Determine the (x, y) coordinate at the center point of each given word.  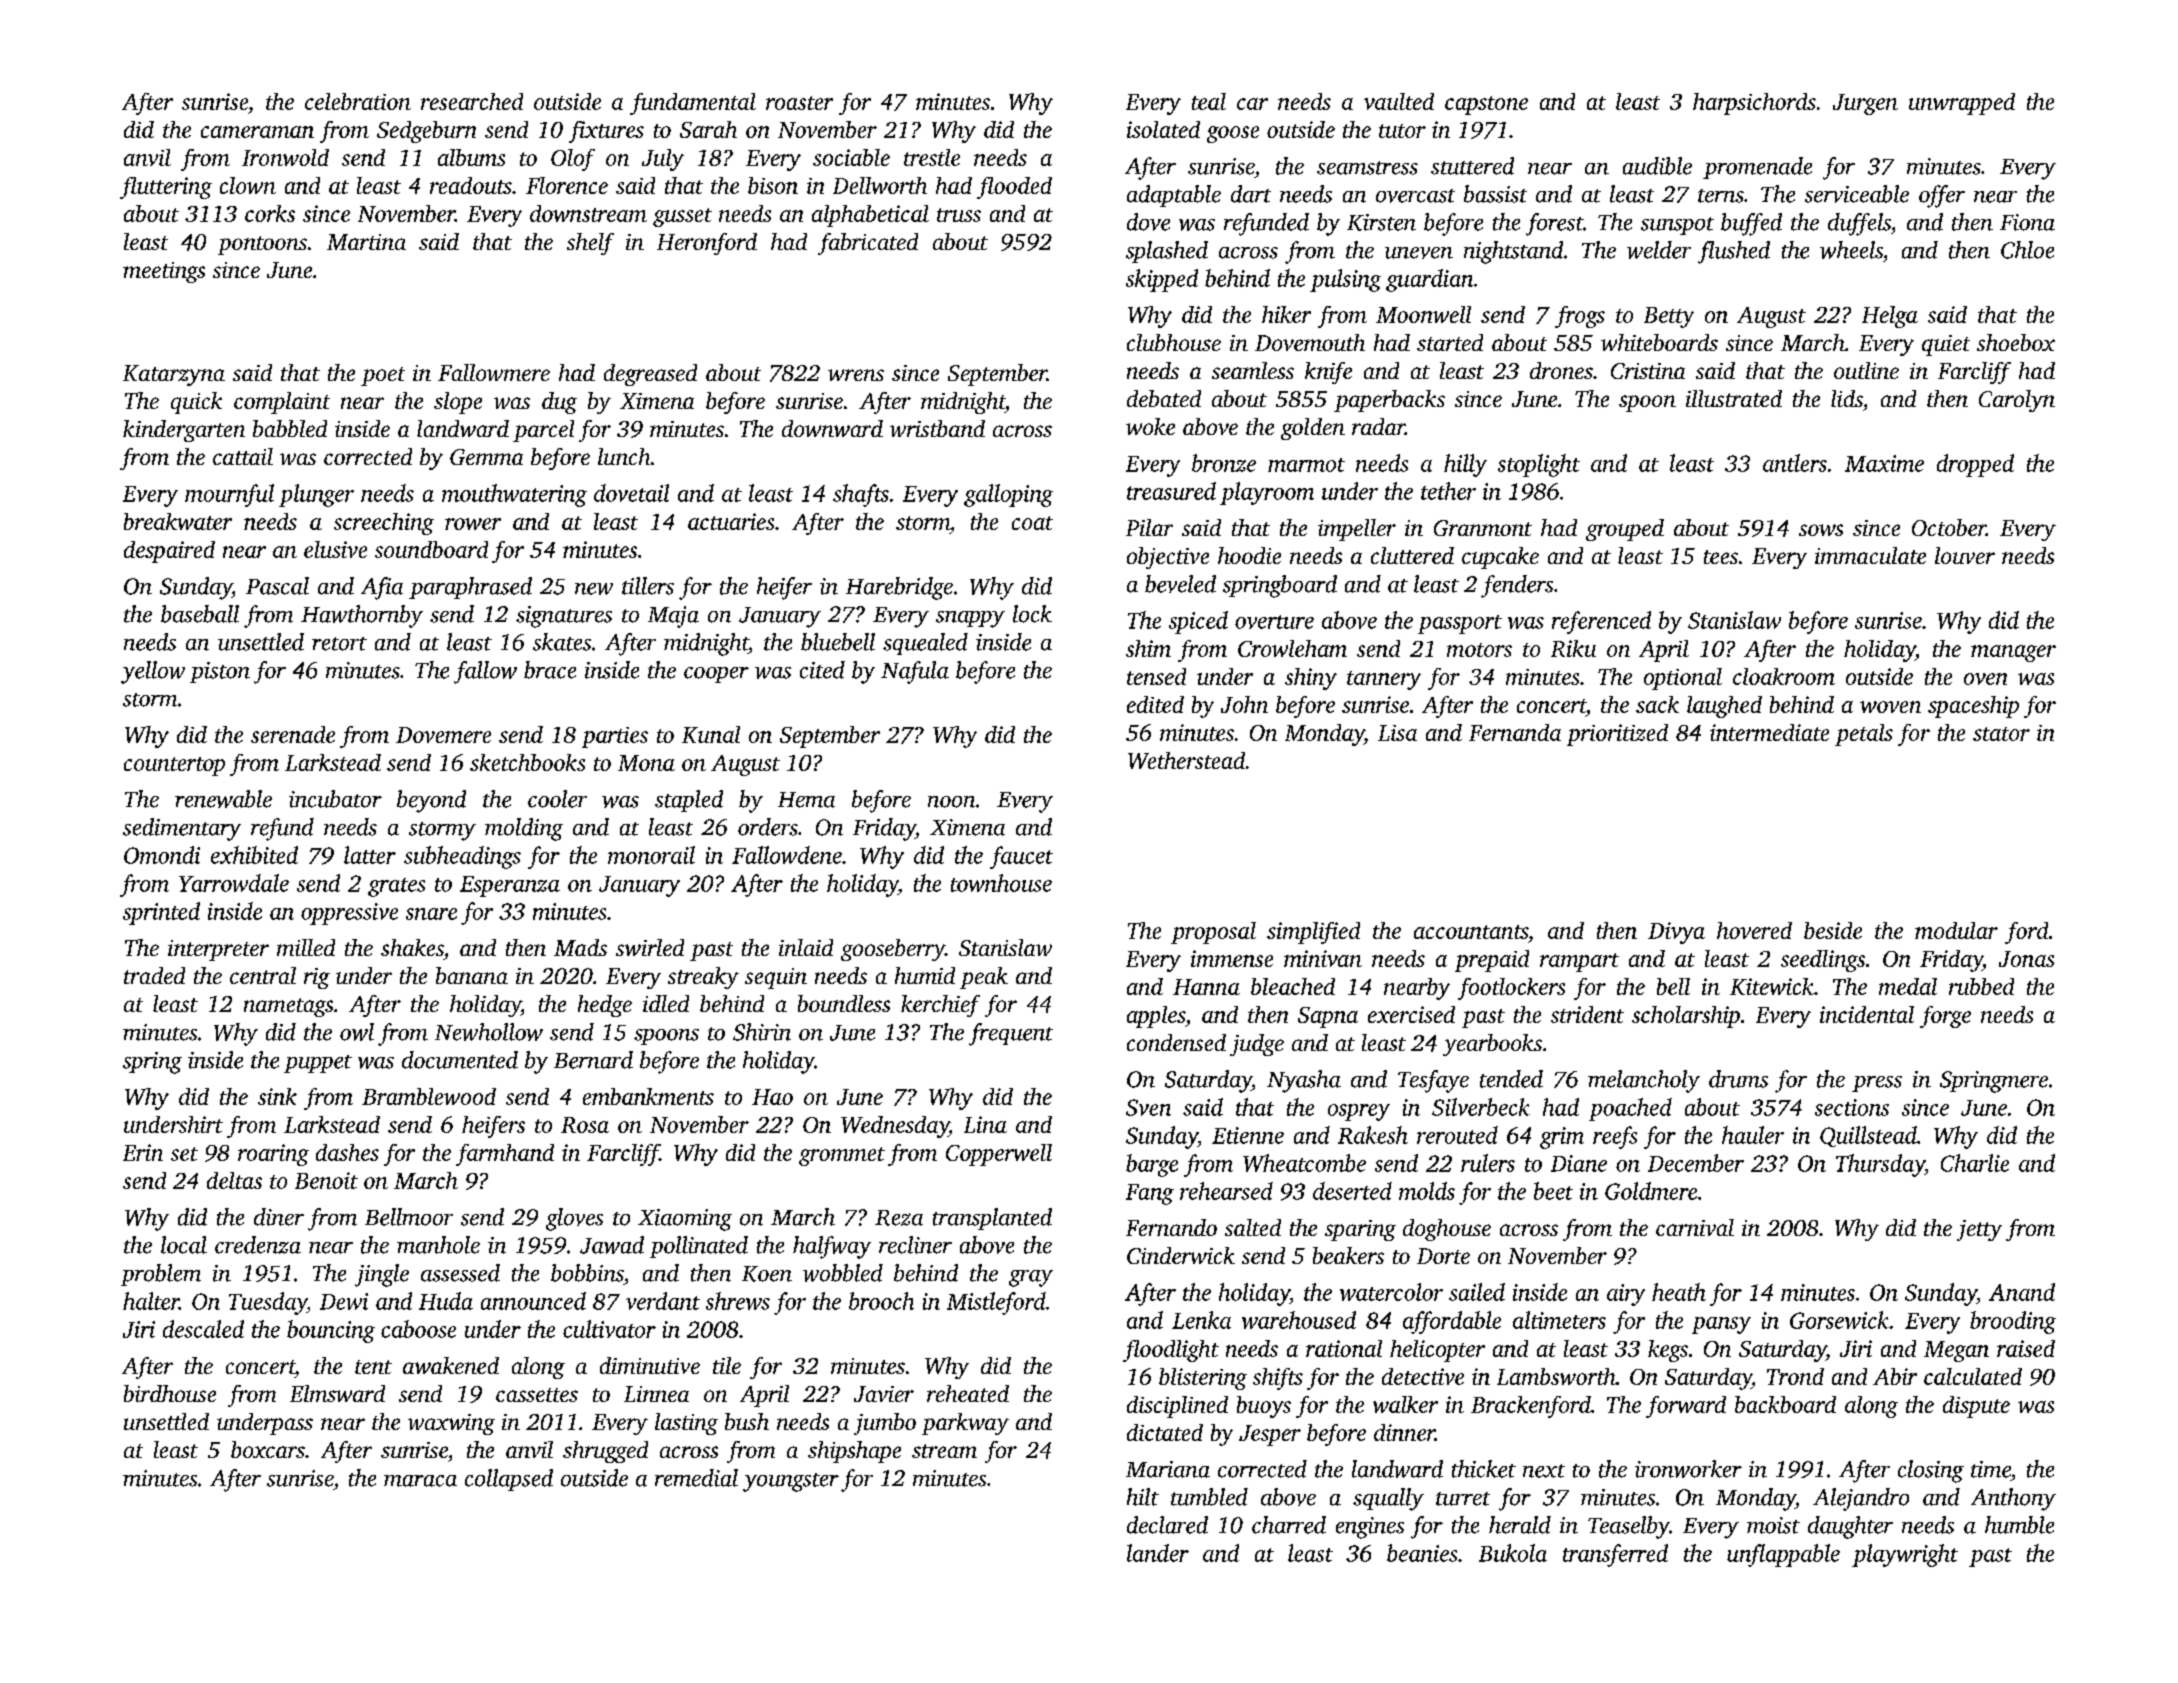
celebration (358, 101)
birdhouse (170, 1393)
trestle (932, 157)
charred (1289, 1525)
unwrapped (1962, 104)
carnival (1695, 1227)
